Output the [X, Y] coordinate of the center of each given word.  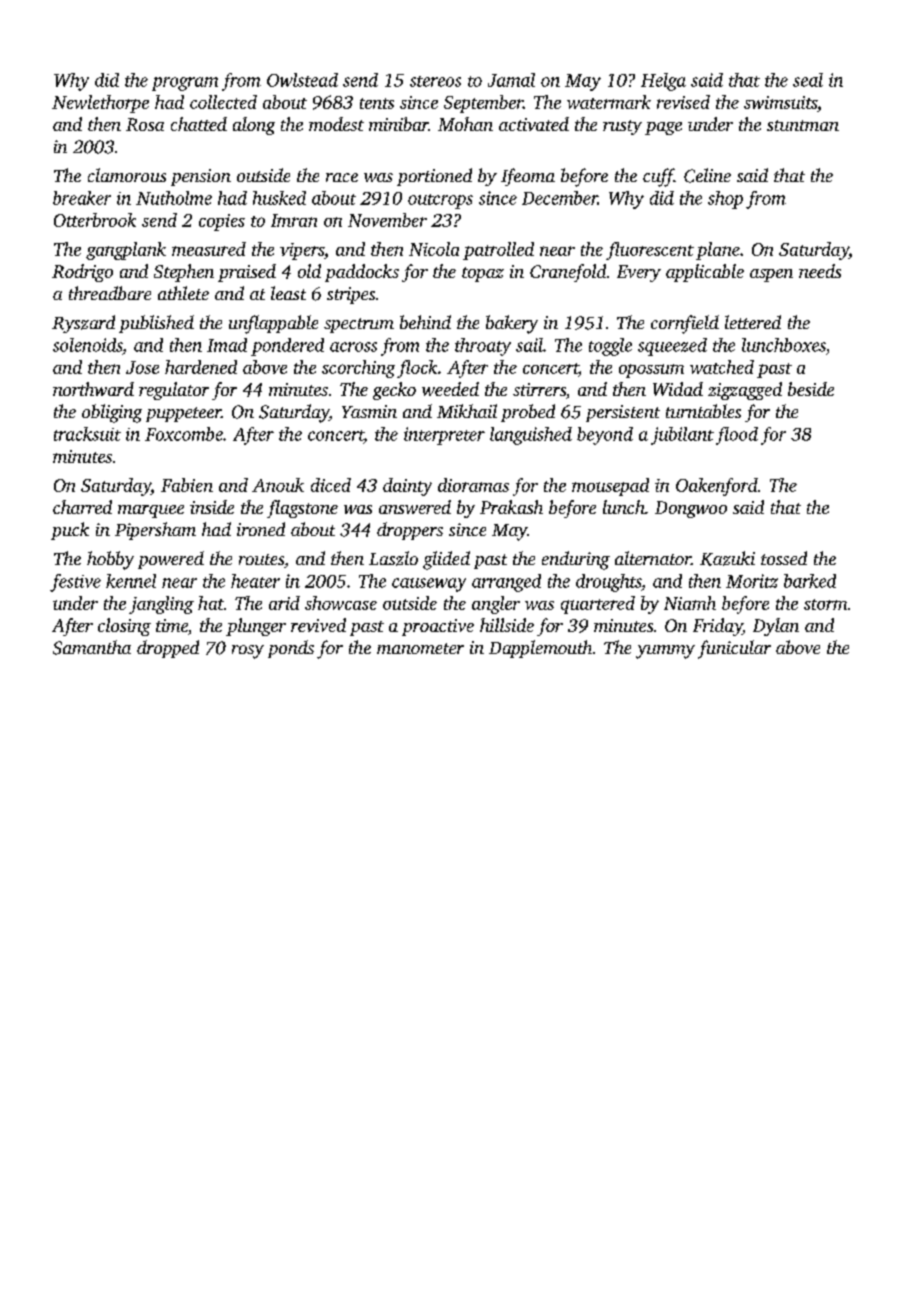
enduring [576, 560]
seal [808, 80]
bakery [512, 324]
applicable [705, 273]
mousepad [610, 487]
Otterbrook [95, 220]
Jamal [511, 80]
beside [811, 389]
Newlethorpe [100, 104]
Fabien [187, 485]
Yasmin [369, 411]
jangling [161, 605]
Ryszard [83, 324]
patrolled [498, 251]
